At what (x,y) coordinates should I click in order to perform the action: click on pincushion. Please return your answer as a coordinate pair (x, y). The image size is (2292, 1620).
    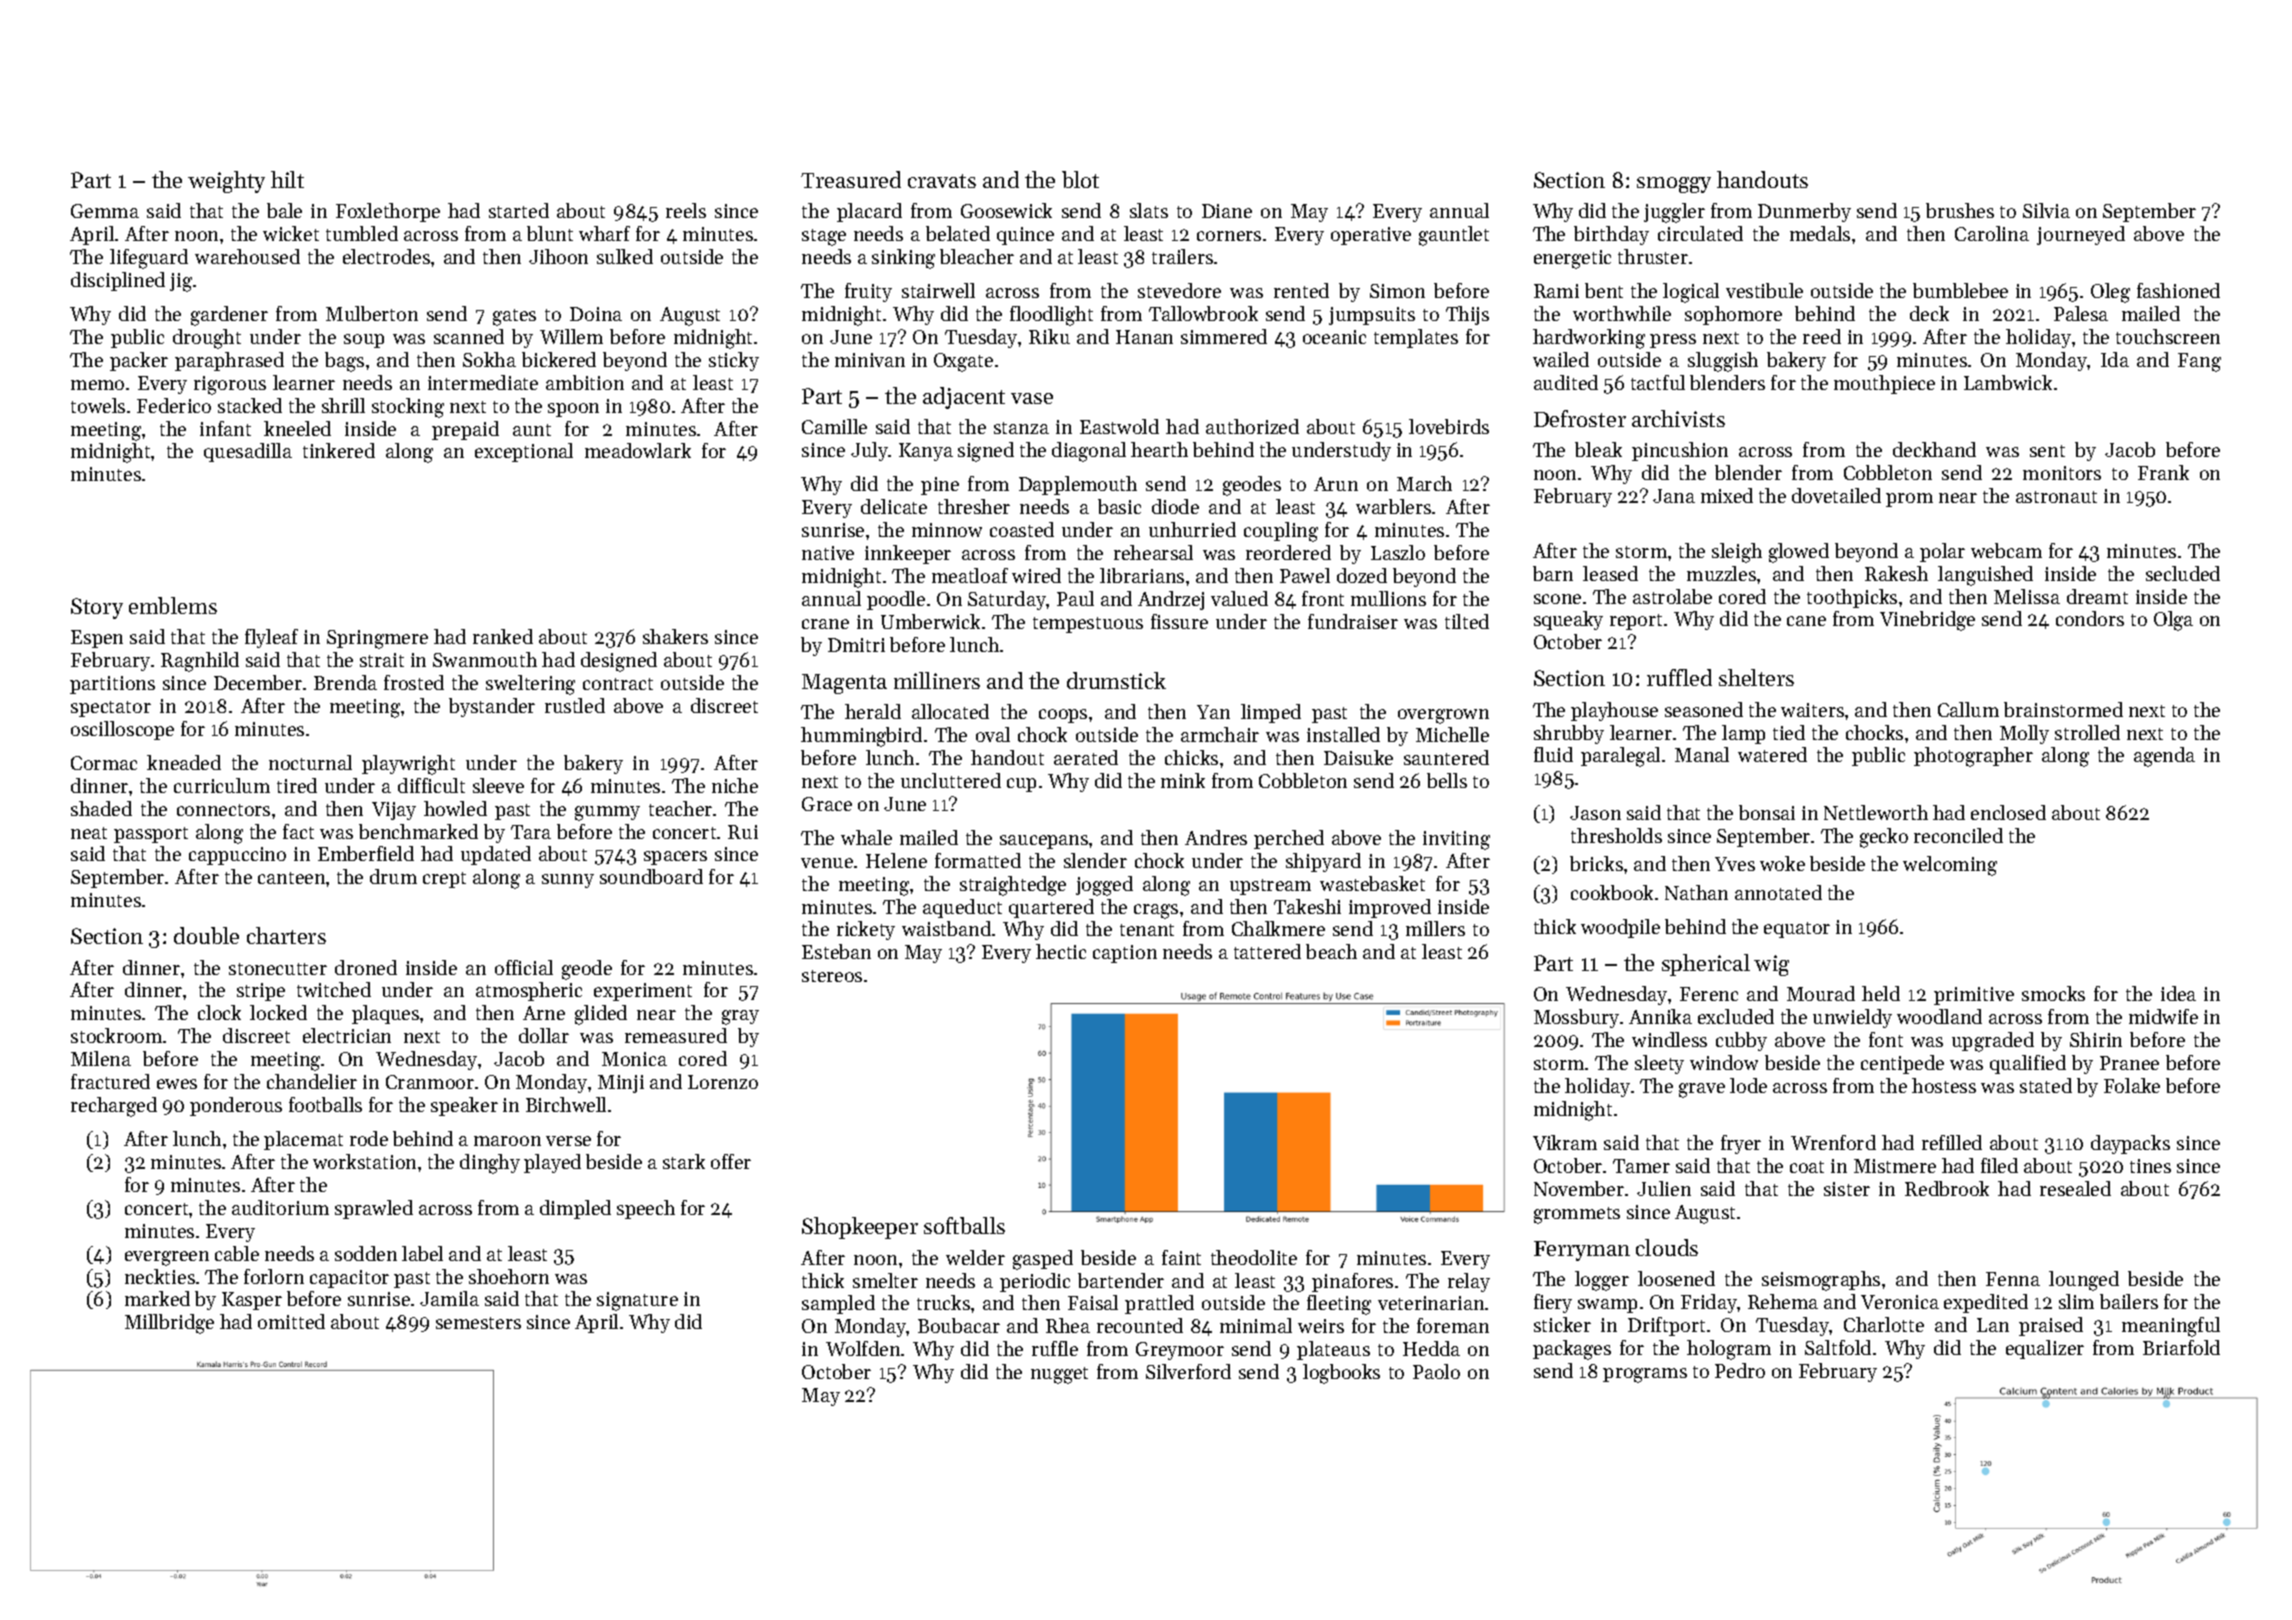
    Looking at the image, I should click on (1680, 451).
